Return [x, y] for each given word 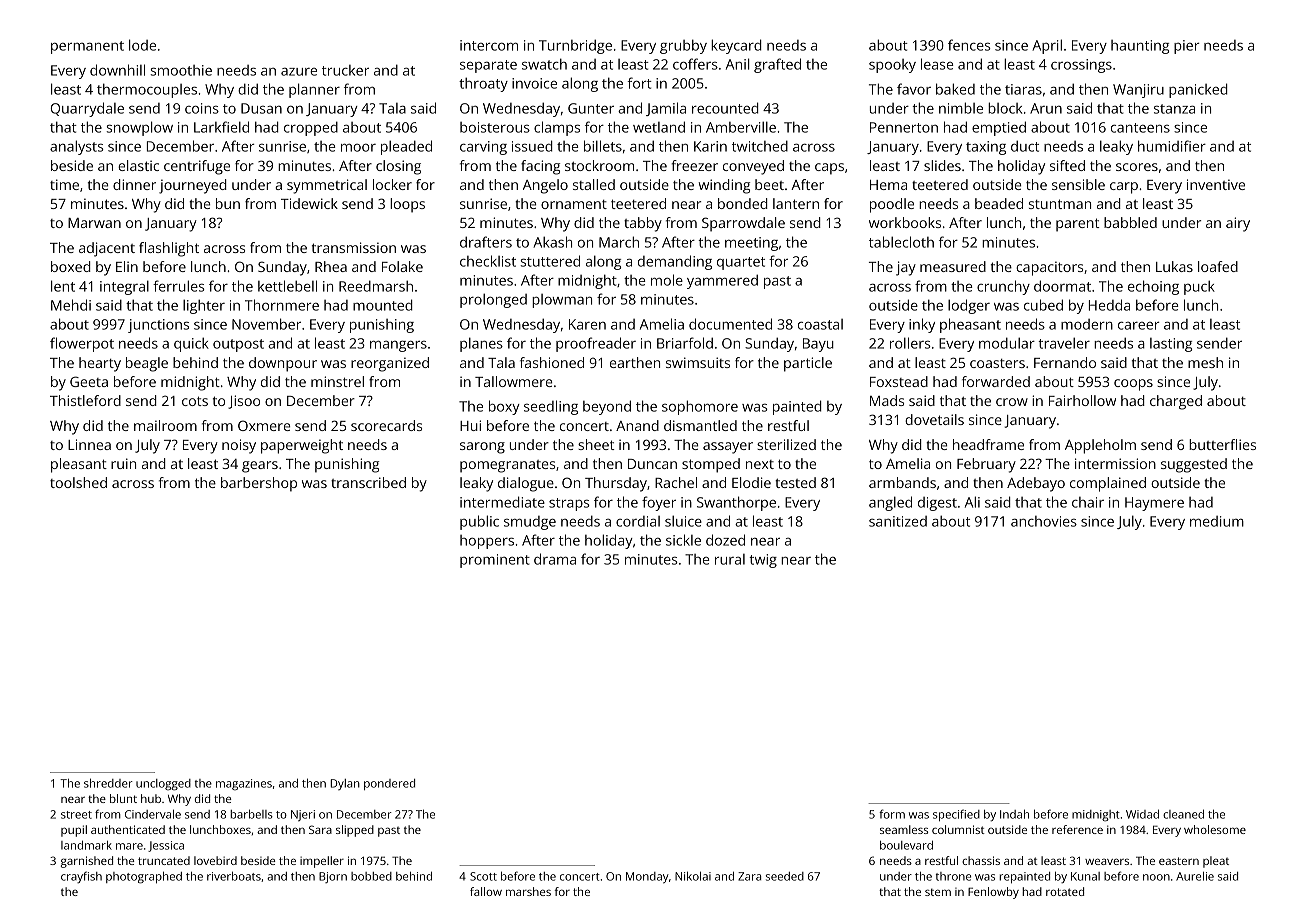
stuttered [550, 261]
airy [1238, 224]
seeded [785, 876]
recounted [725, 108]
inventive [1216, 184]
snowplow [140, 128]
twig [763, 561]
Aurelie [1195, 876]
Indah [1014, 814]
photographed [144, 878]
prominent [495, 561]
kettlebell [287, 286]
